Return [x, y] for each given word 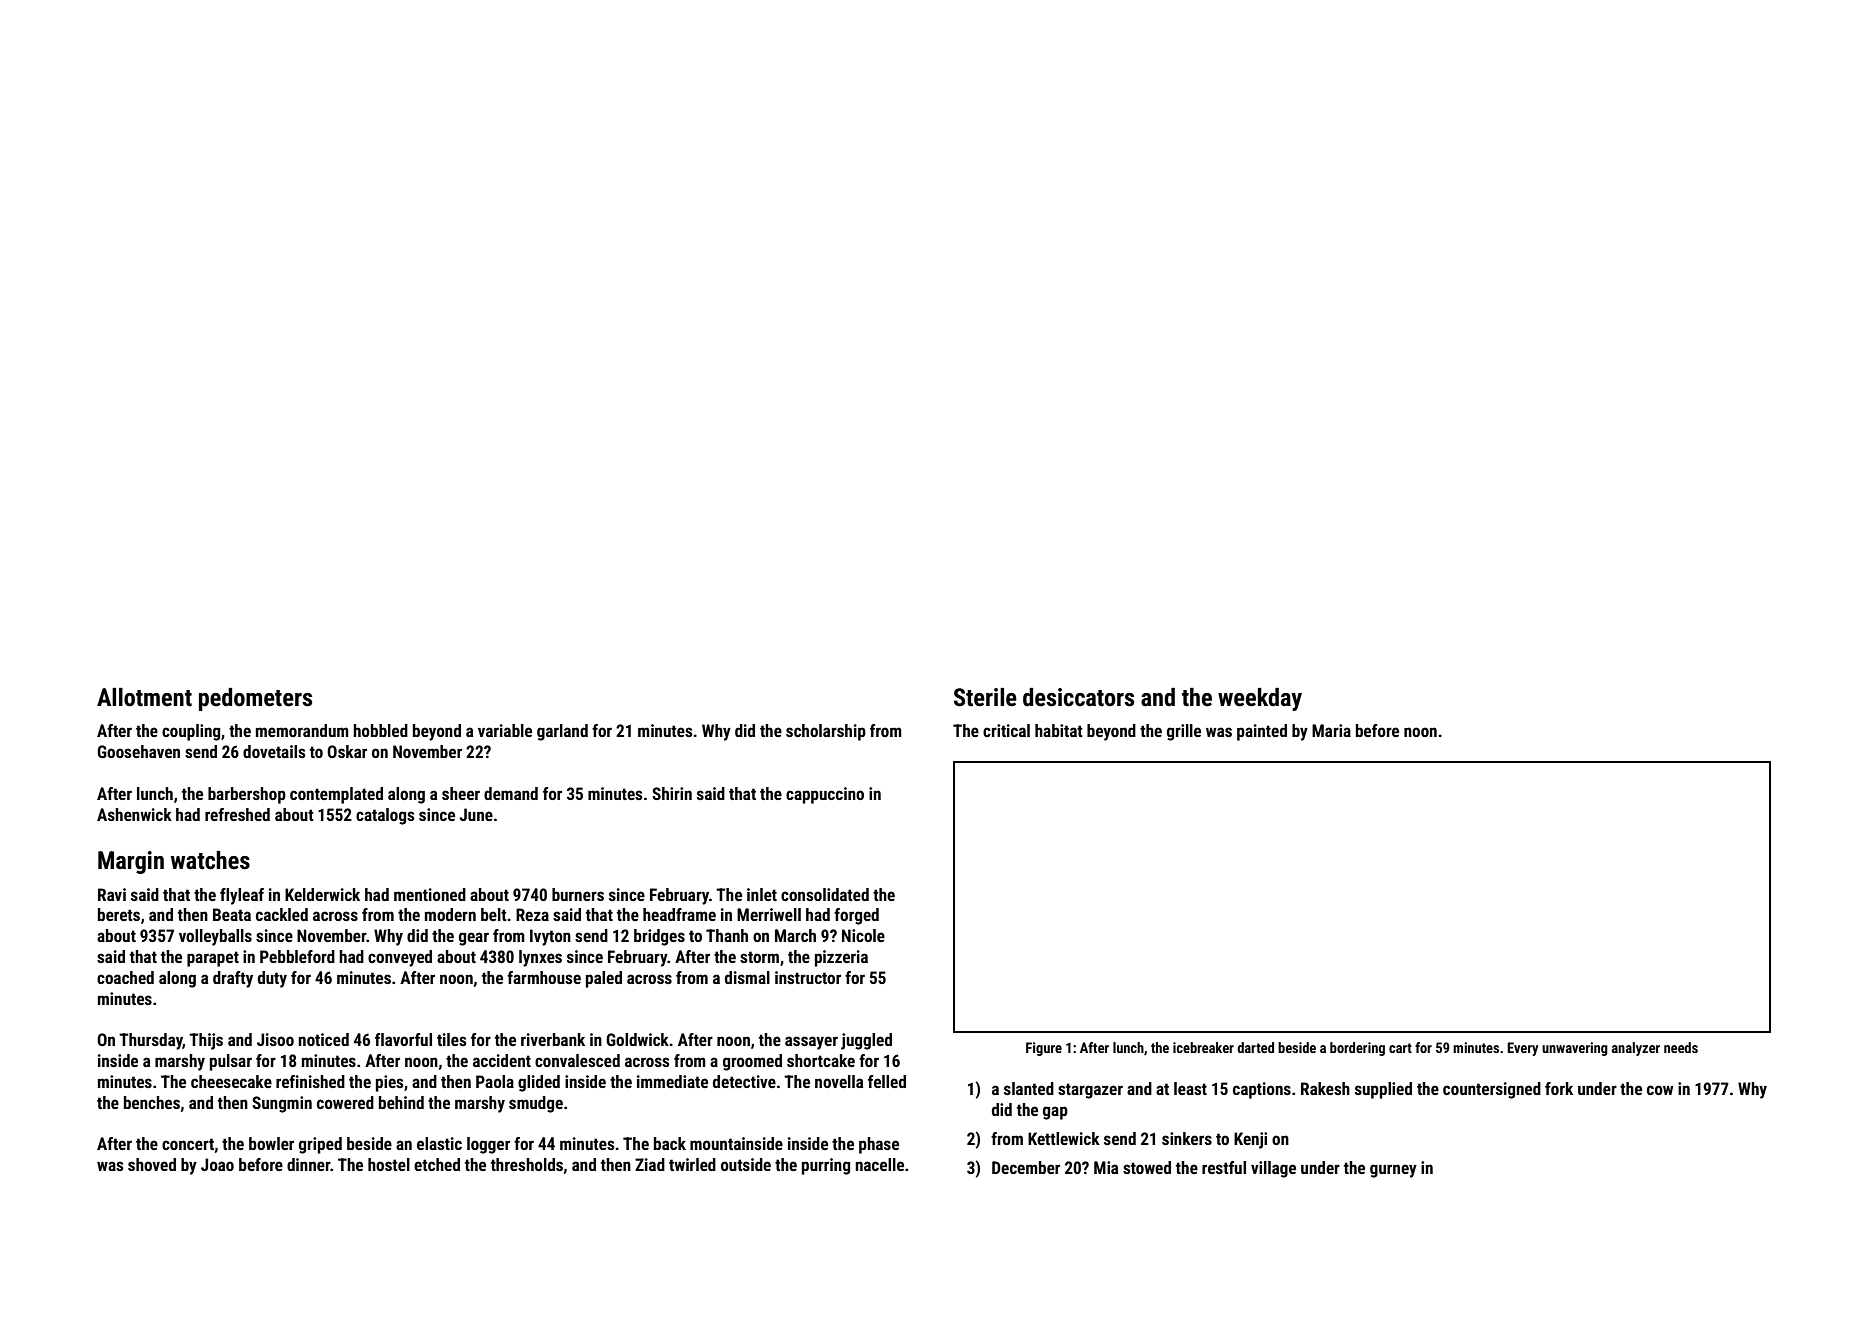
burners [578, 894]
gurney [1393, 1171]
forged [856, 916]
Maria [1331, 730]
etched [437, 1164]
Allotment [144, 697]
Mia [1106, 1167]
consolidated [825, 894]
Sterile [985, 697]
